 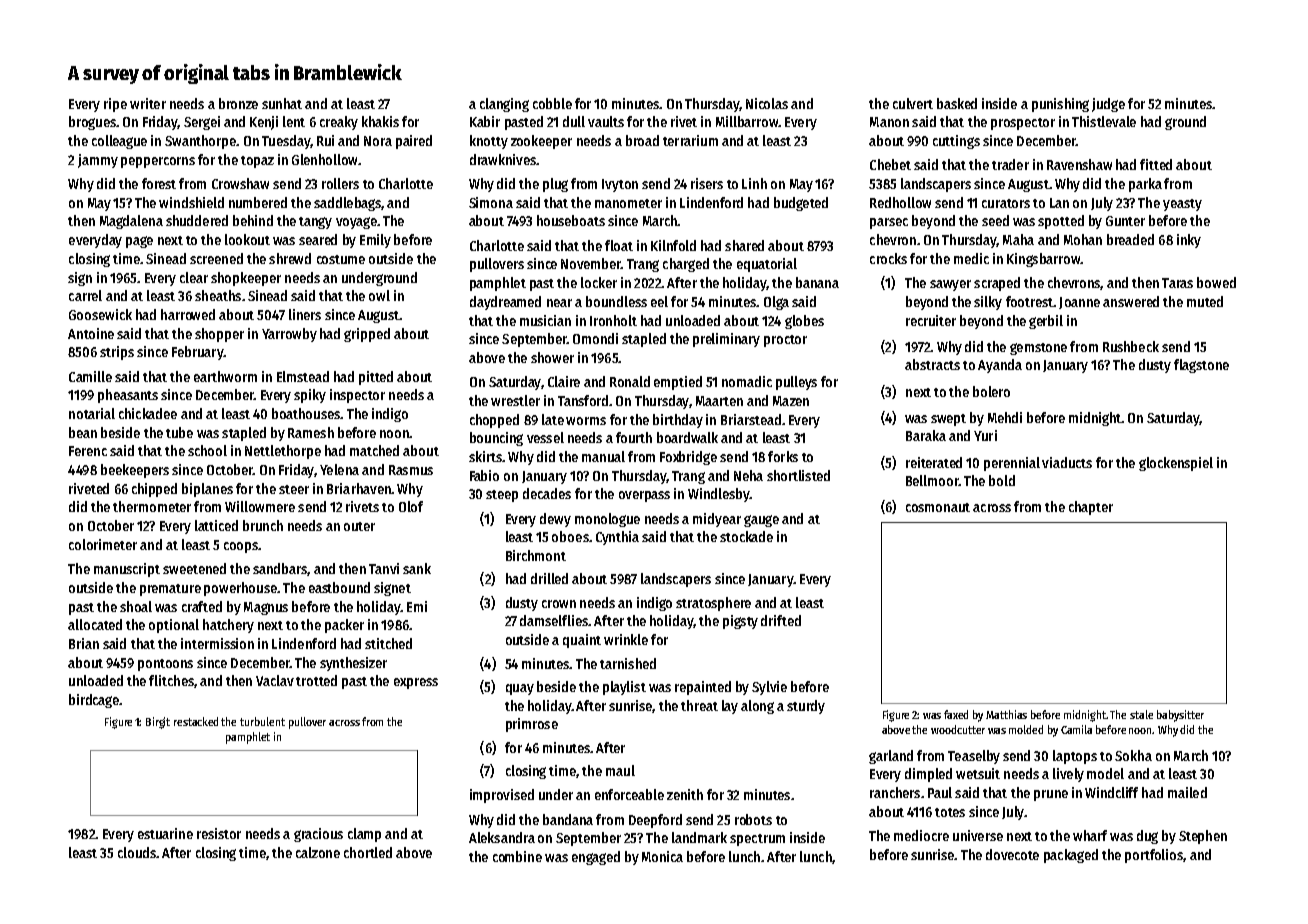 I want to click on ripe, so click(x=115, y=105).
